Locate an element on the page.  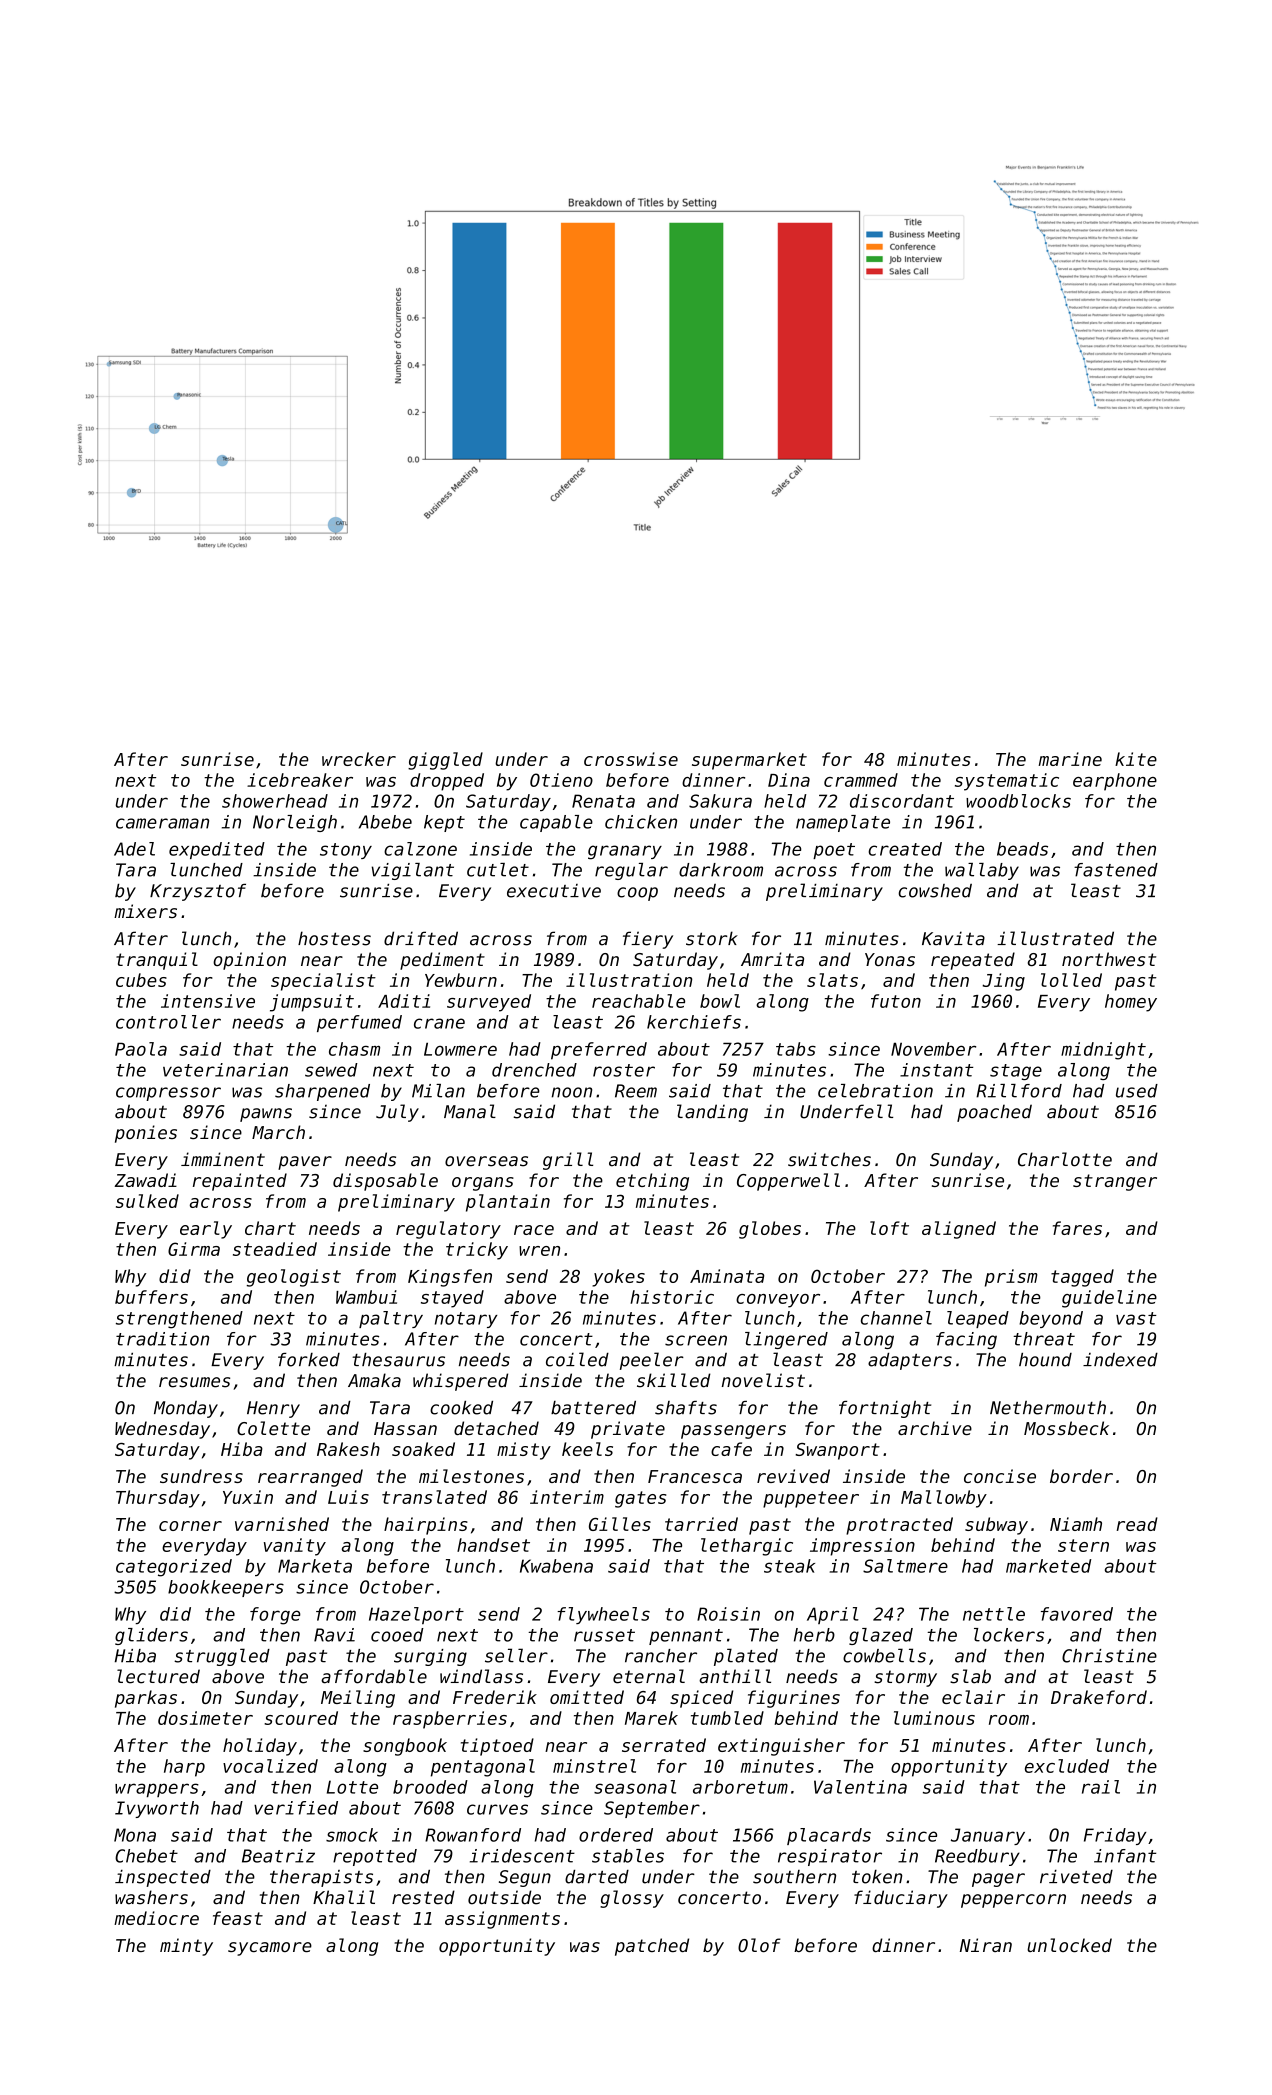
cutlet is located at coordinates (498, 870).
